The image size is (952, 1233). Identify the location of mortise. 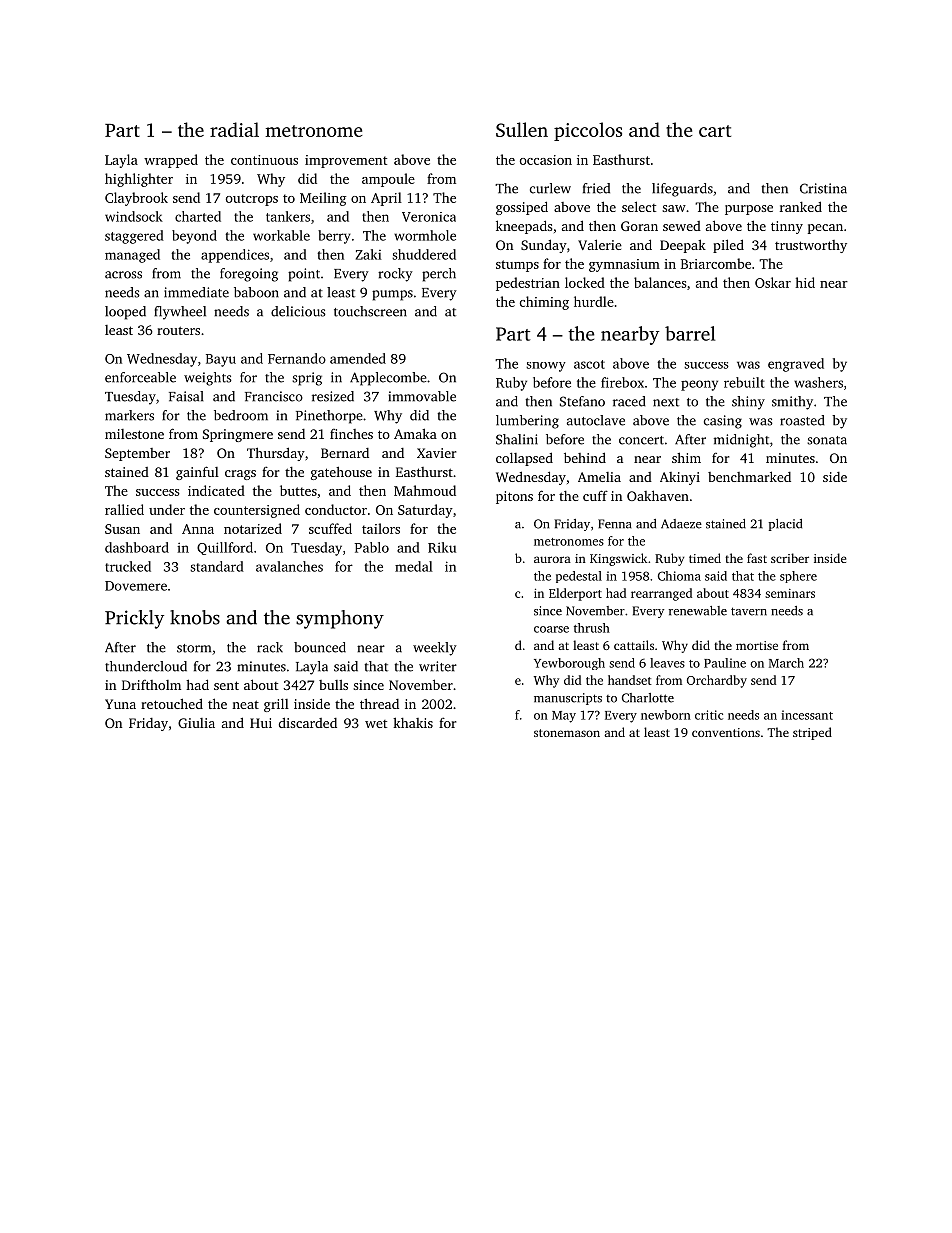
(757, 645).
